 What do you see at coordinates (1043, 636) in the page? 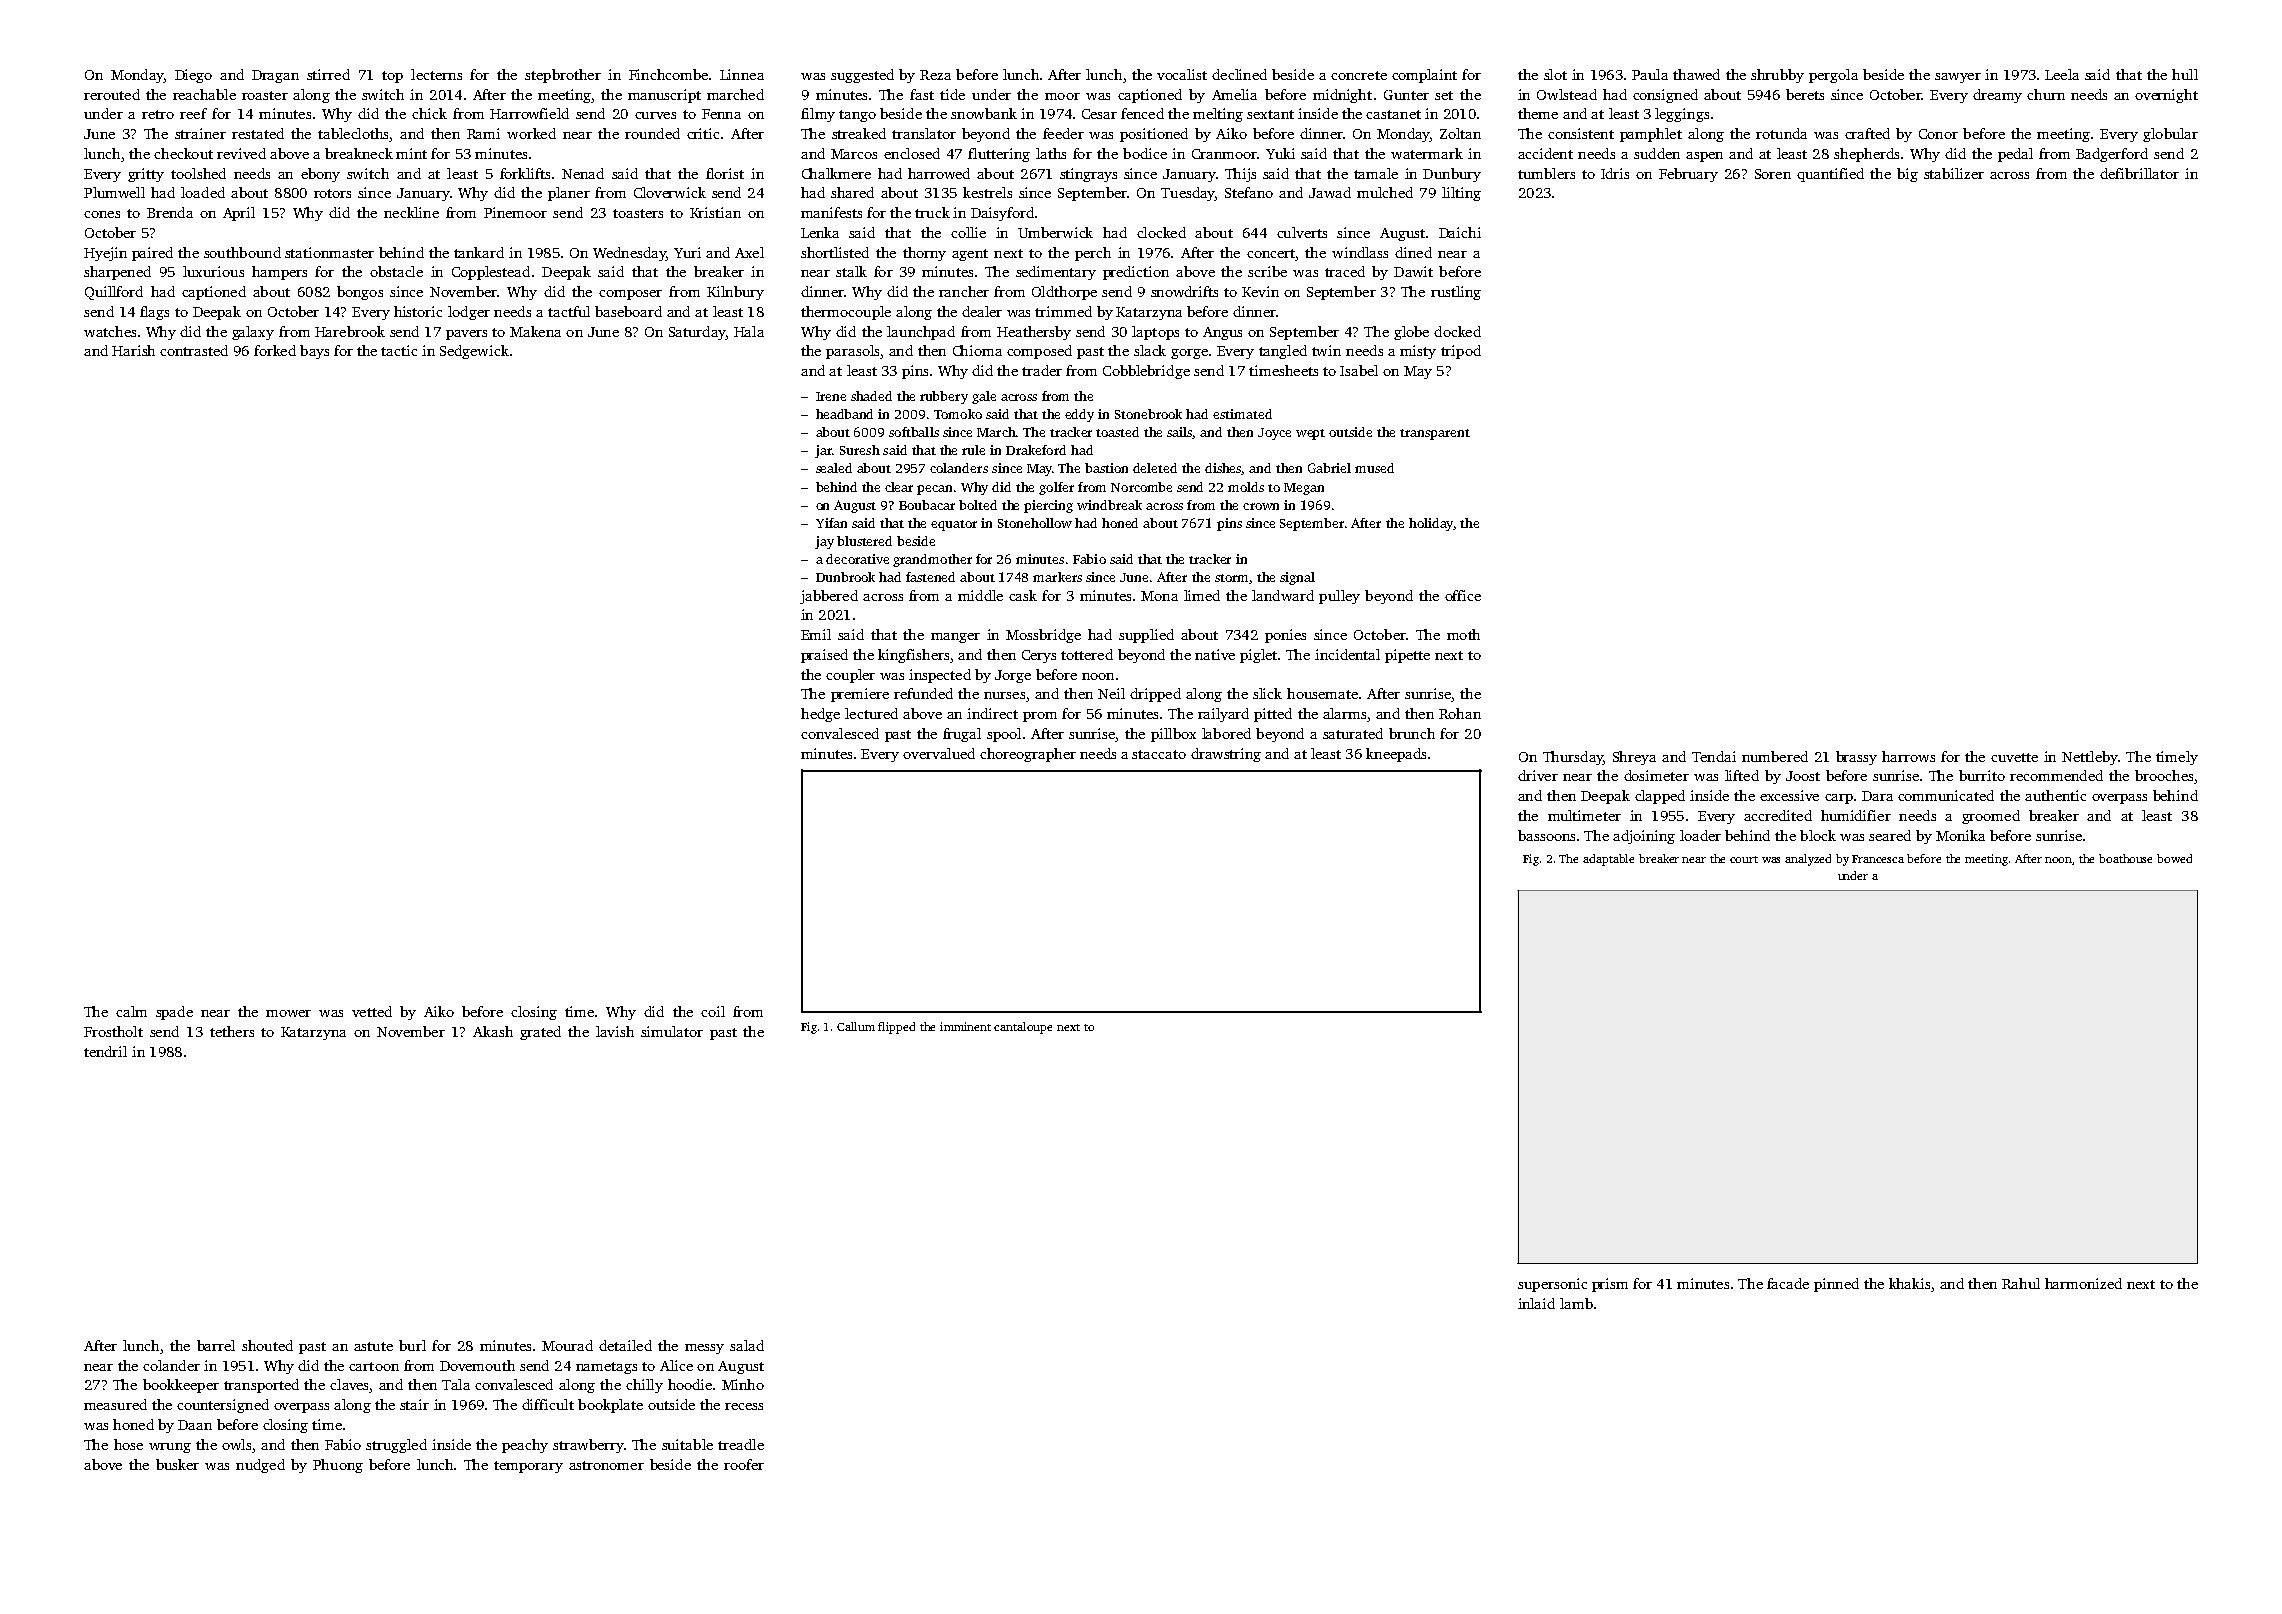
I see `Mossbridge` at bounding box center [1043, 636].
